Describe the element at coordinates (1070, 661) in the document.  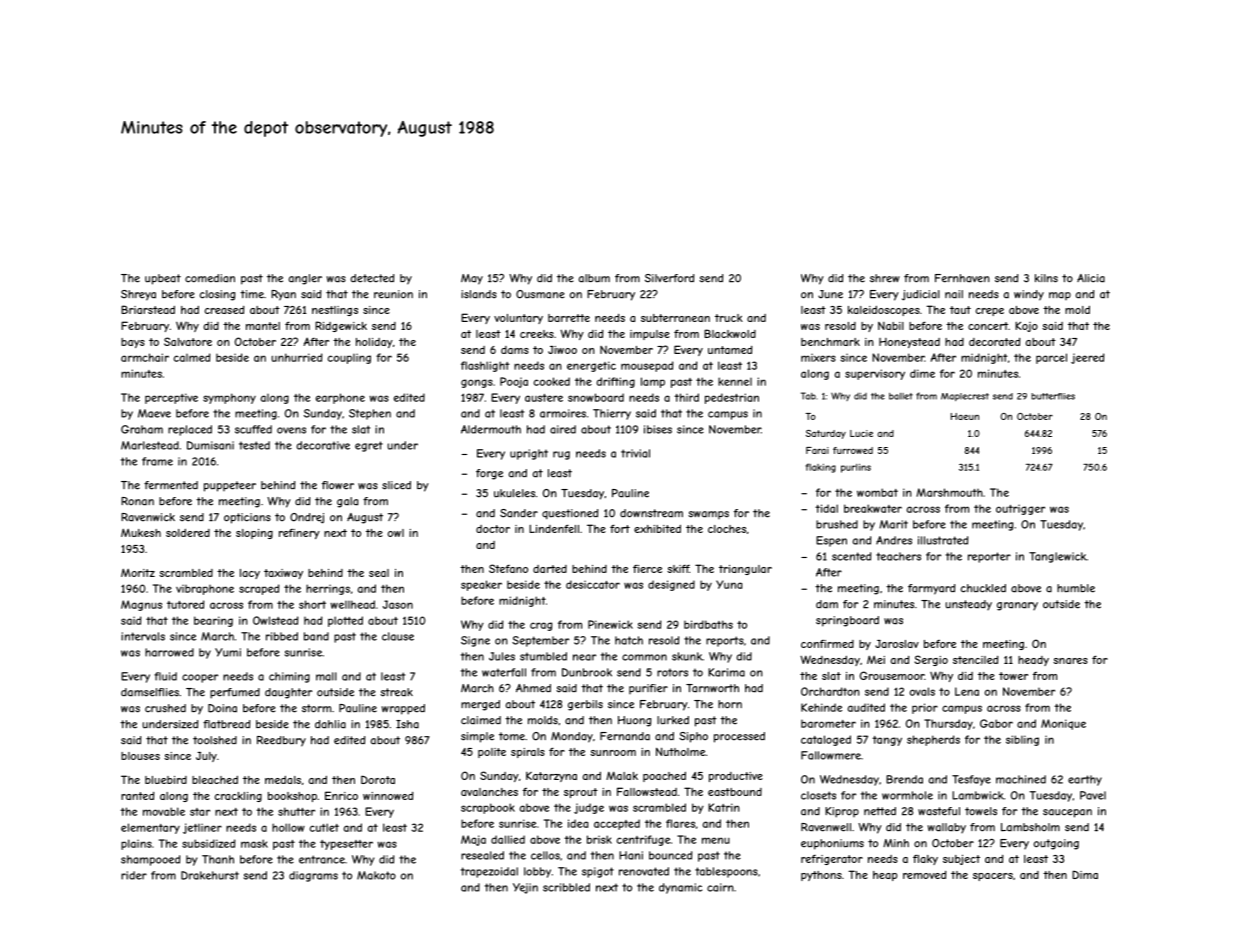
I see `snares` at that location.
